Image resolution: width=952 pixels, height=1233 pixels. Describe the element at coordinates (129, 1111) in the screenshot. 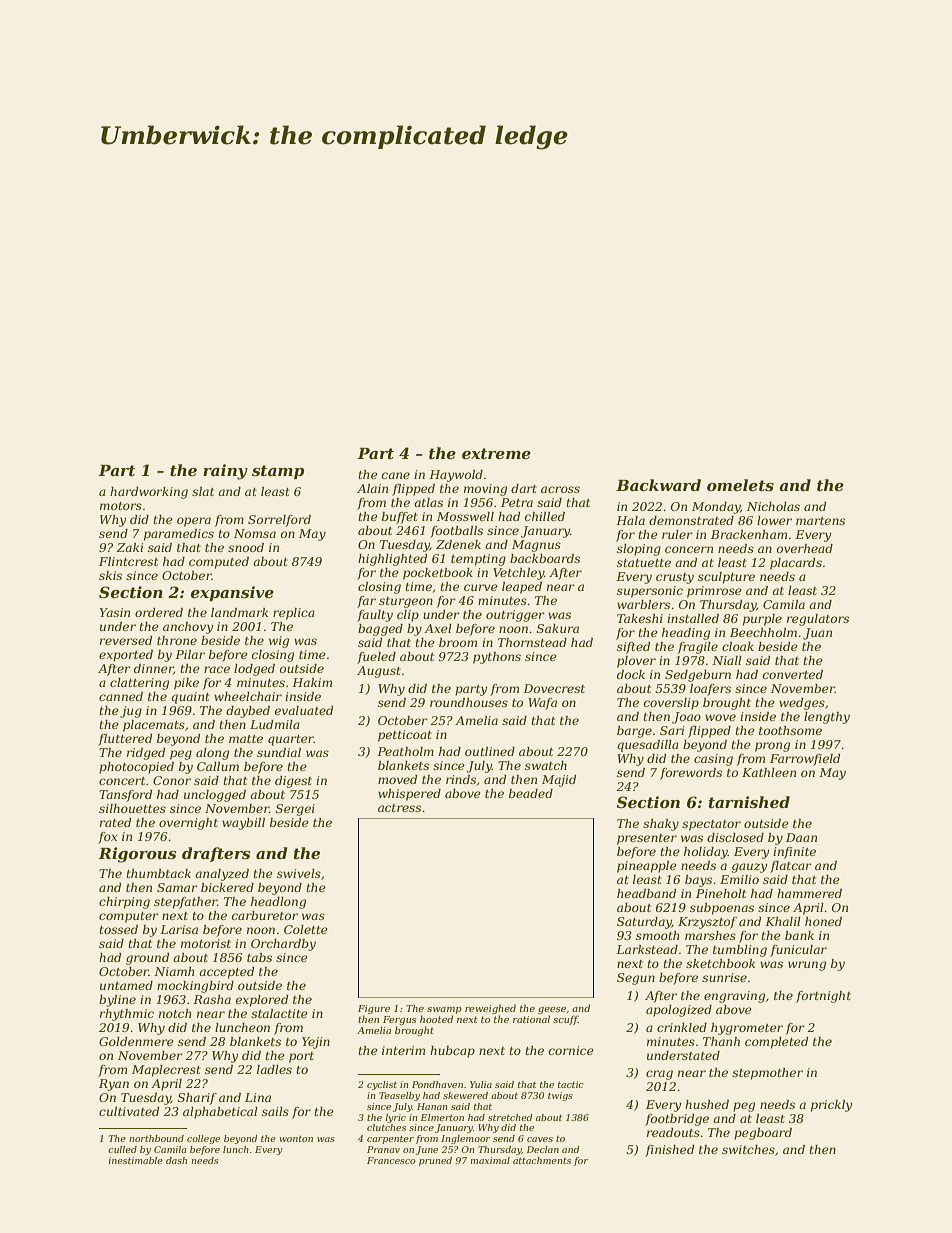

I see `cultivated` at that location.
